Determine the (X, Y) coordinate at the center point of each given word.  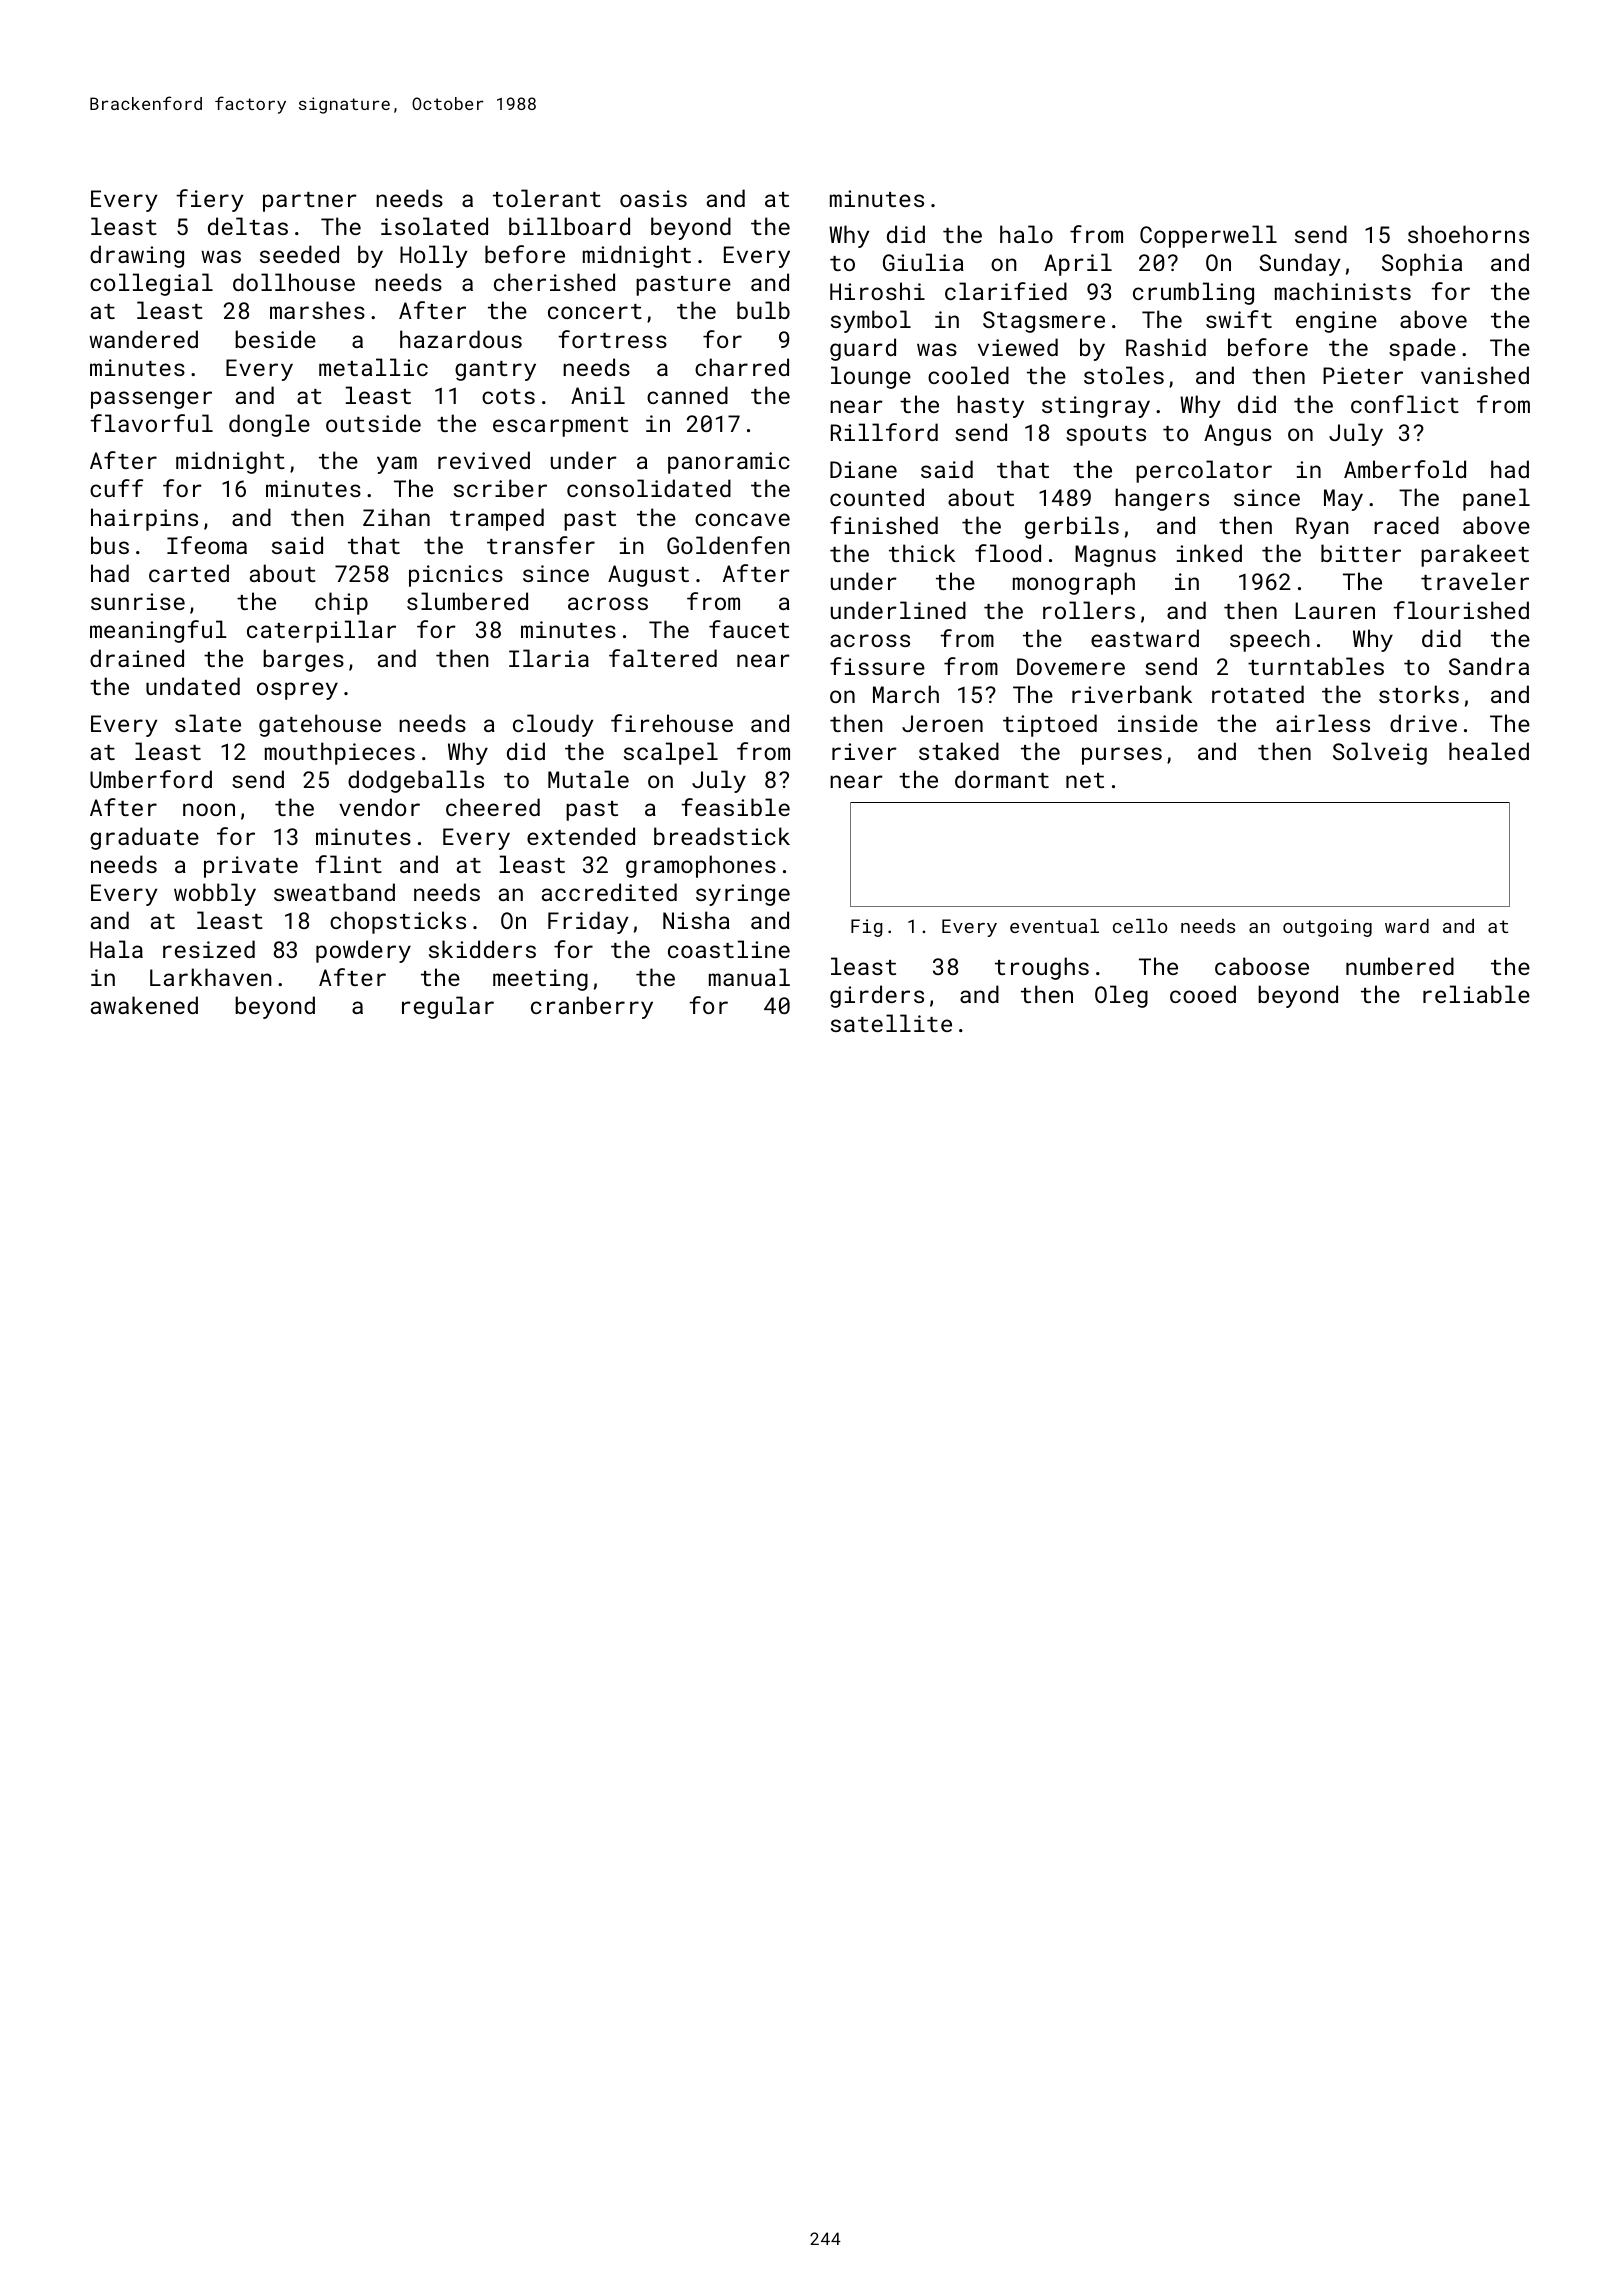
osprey (297, 691)
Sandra (1489, 666)
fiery (210, 200)
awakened (144, 1005)
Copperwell (1208, 236)
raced (1406, 525)
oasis (653, 198)
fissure (877, 666)
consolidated (649, 488)
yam (397, 465)
